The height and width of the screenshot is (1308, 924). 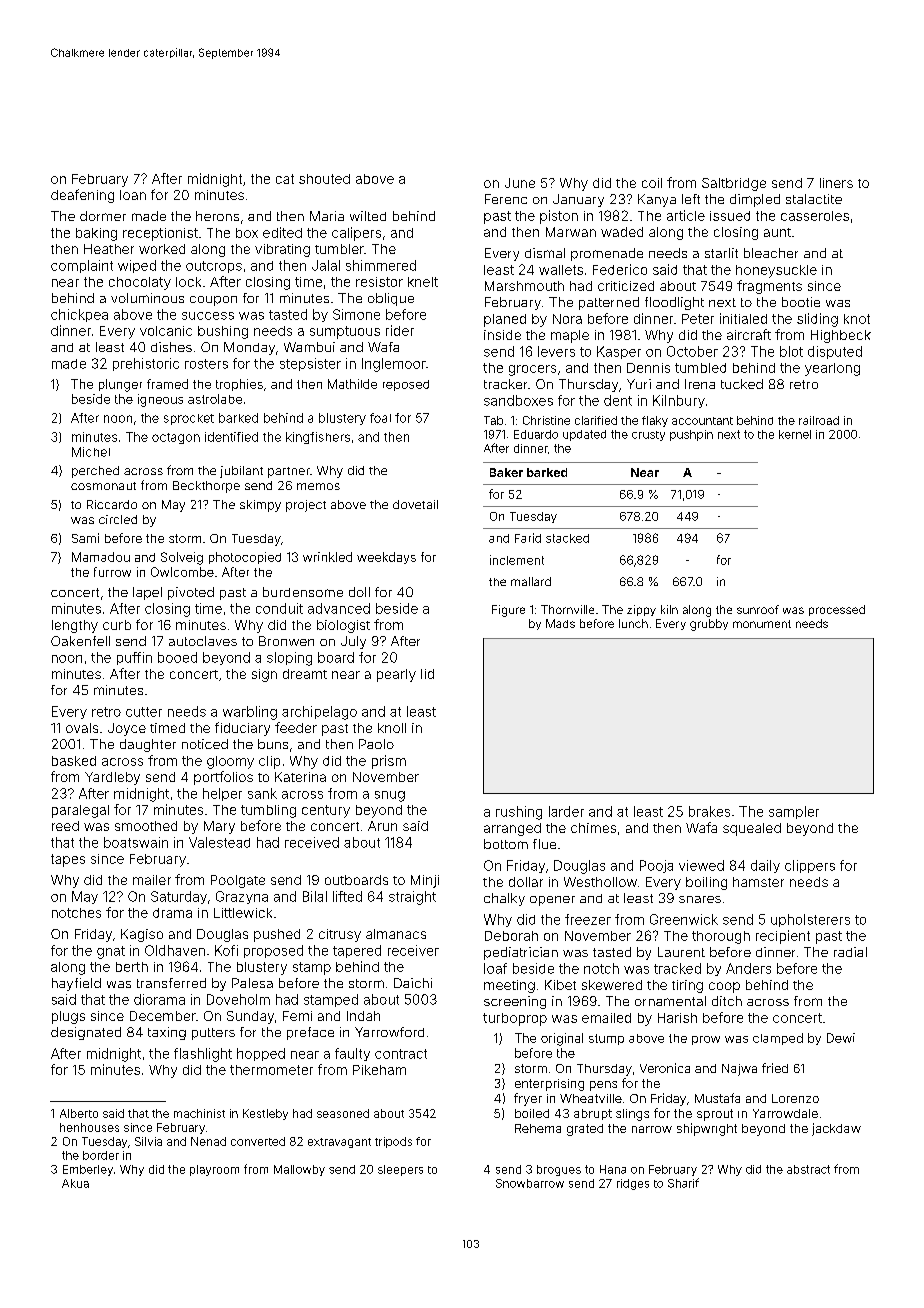 I want to click on shouted, so click(x=324, y=179).
